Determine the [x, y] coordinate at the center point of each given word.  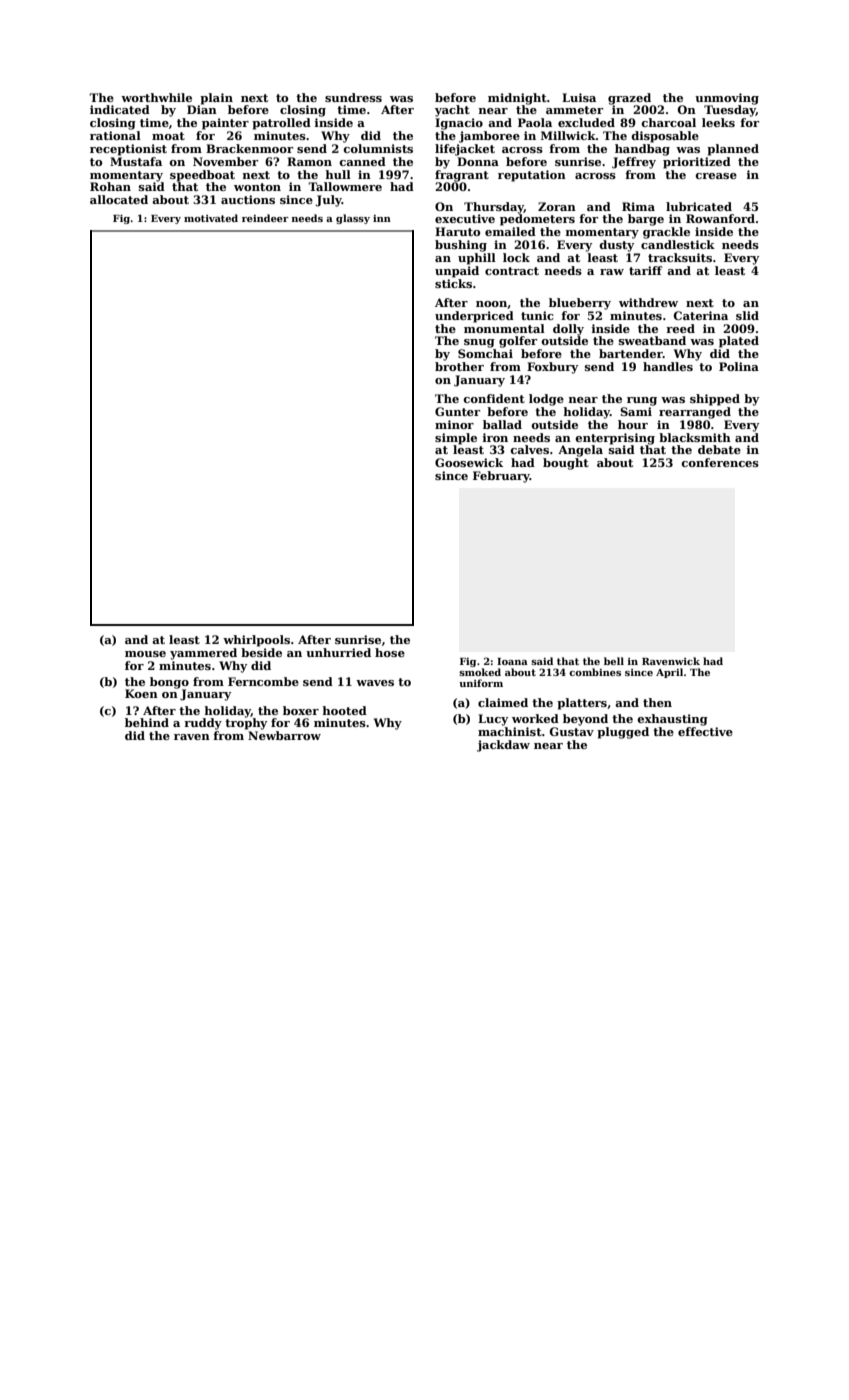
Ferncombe [263, 681]
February [501, 477]
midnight [517, 99]
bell [614, 661]
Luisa [579, 97]
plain [216, 99]
